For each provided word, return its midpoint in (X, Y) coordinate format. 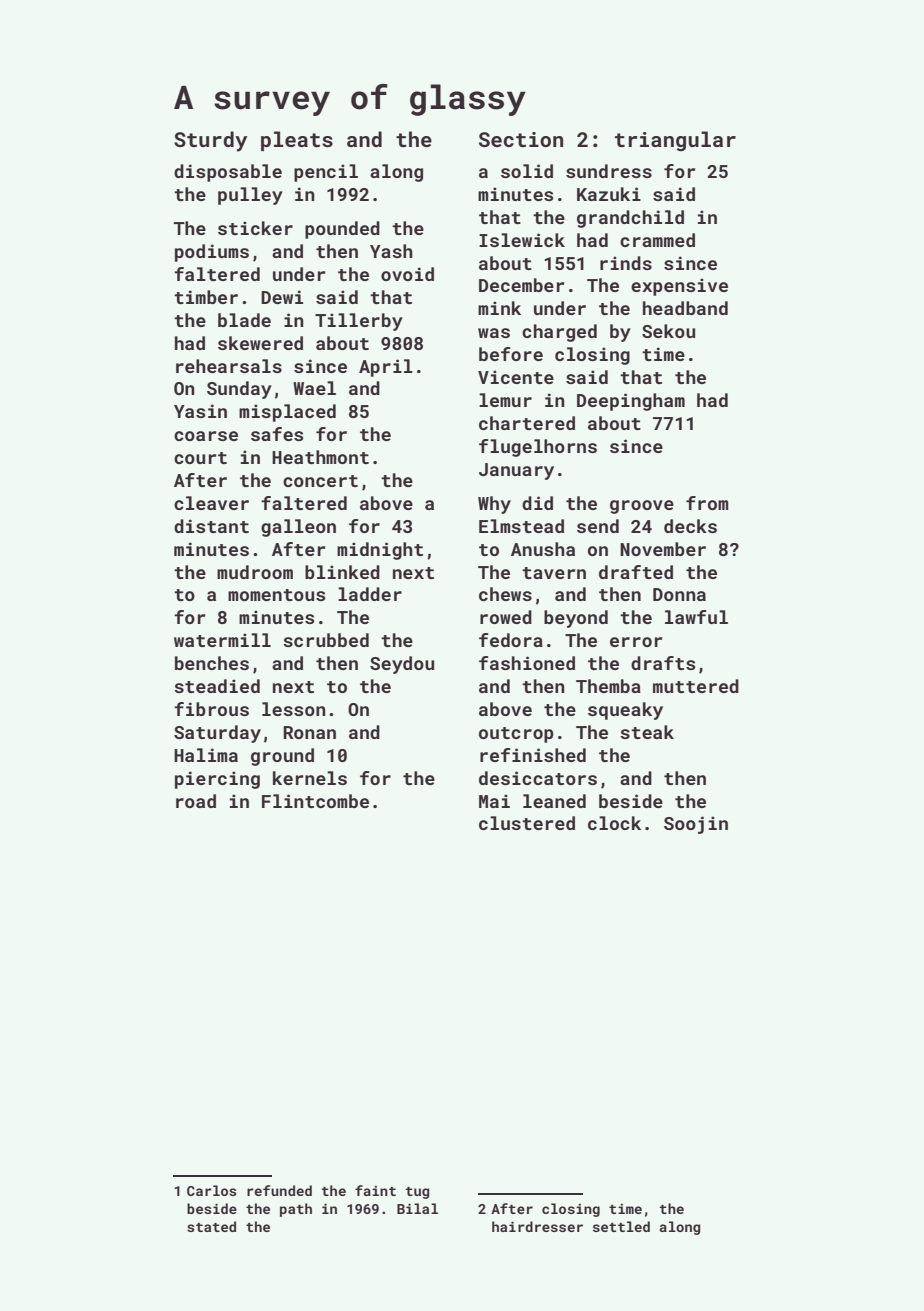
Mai (494, 801)
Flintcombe (315, 801)
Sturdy (210, 141)
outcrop (516, 735)
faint (375, 1190)
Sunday (239, 390)
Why (494, 505)
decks (690, 526)
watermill (222, 640)
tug (418, 1193)
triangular (675, 141)
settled (621, 1226)
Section (521, 139)
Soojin (696, 825)
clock (614, 823)
